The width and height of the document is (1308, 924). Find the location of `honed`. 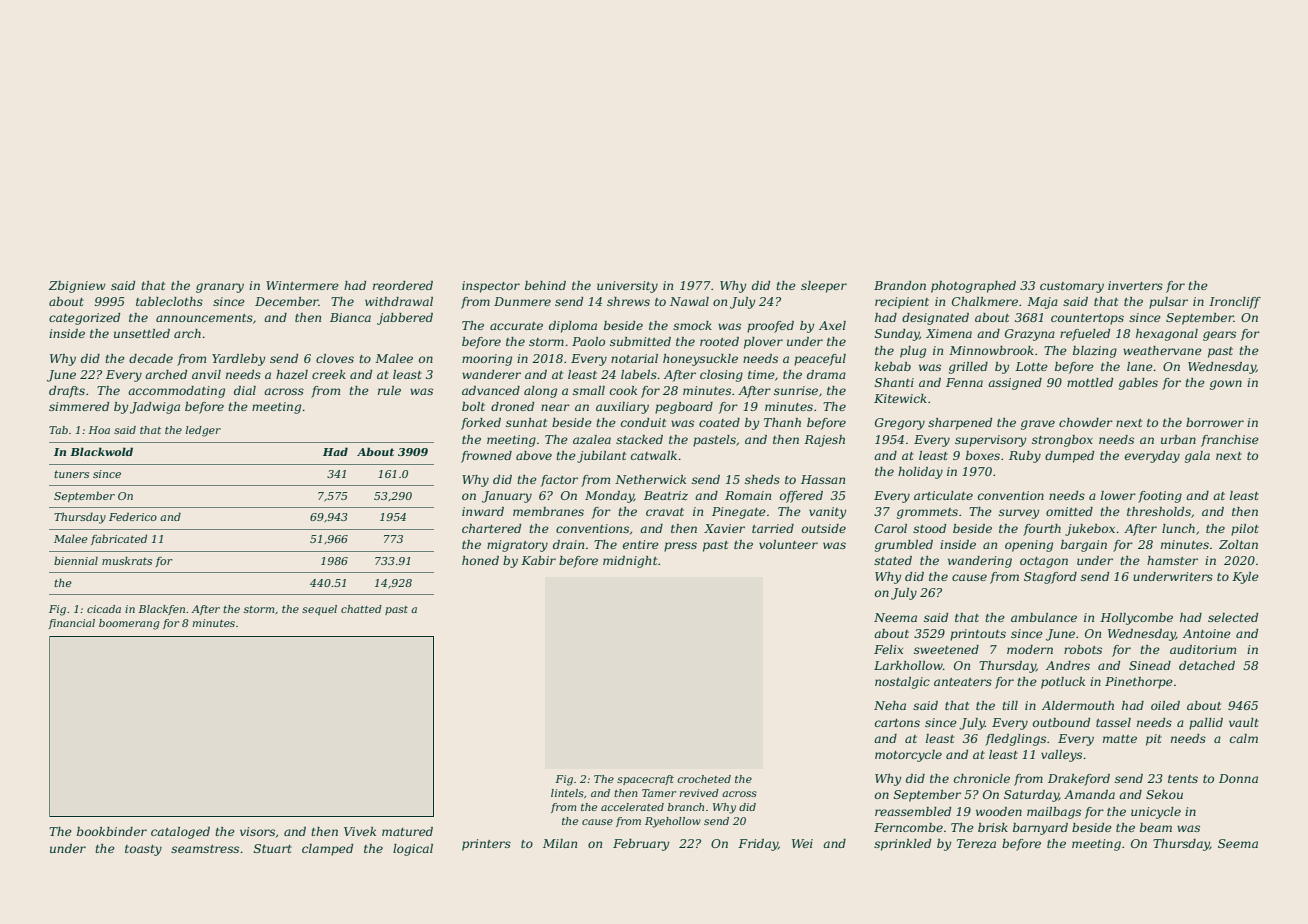

honed is located at coordinates (480, 560).
